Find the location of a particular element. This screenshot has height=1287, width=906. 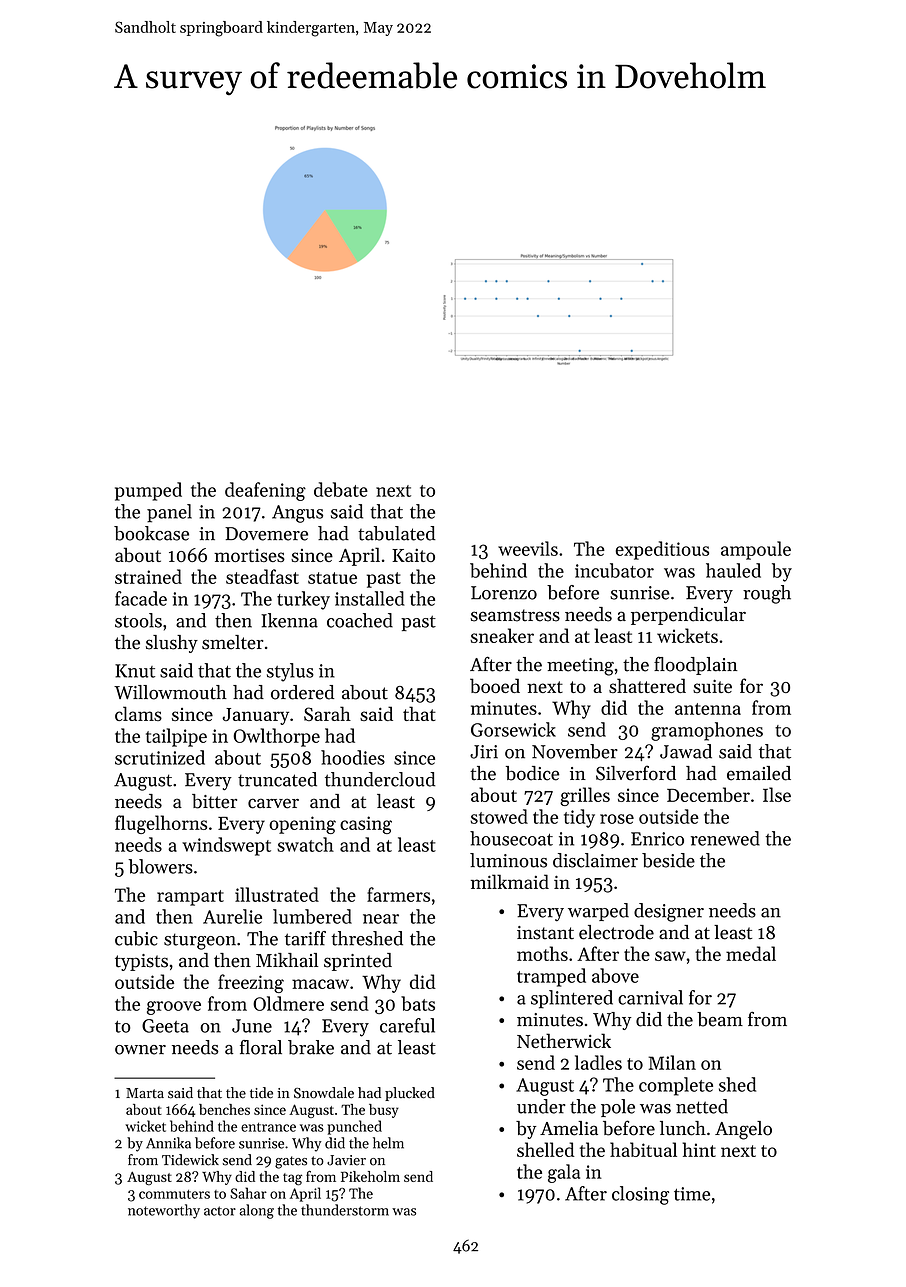

Annika is located at coordinates (168, 1143).
